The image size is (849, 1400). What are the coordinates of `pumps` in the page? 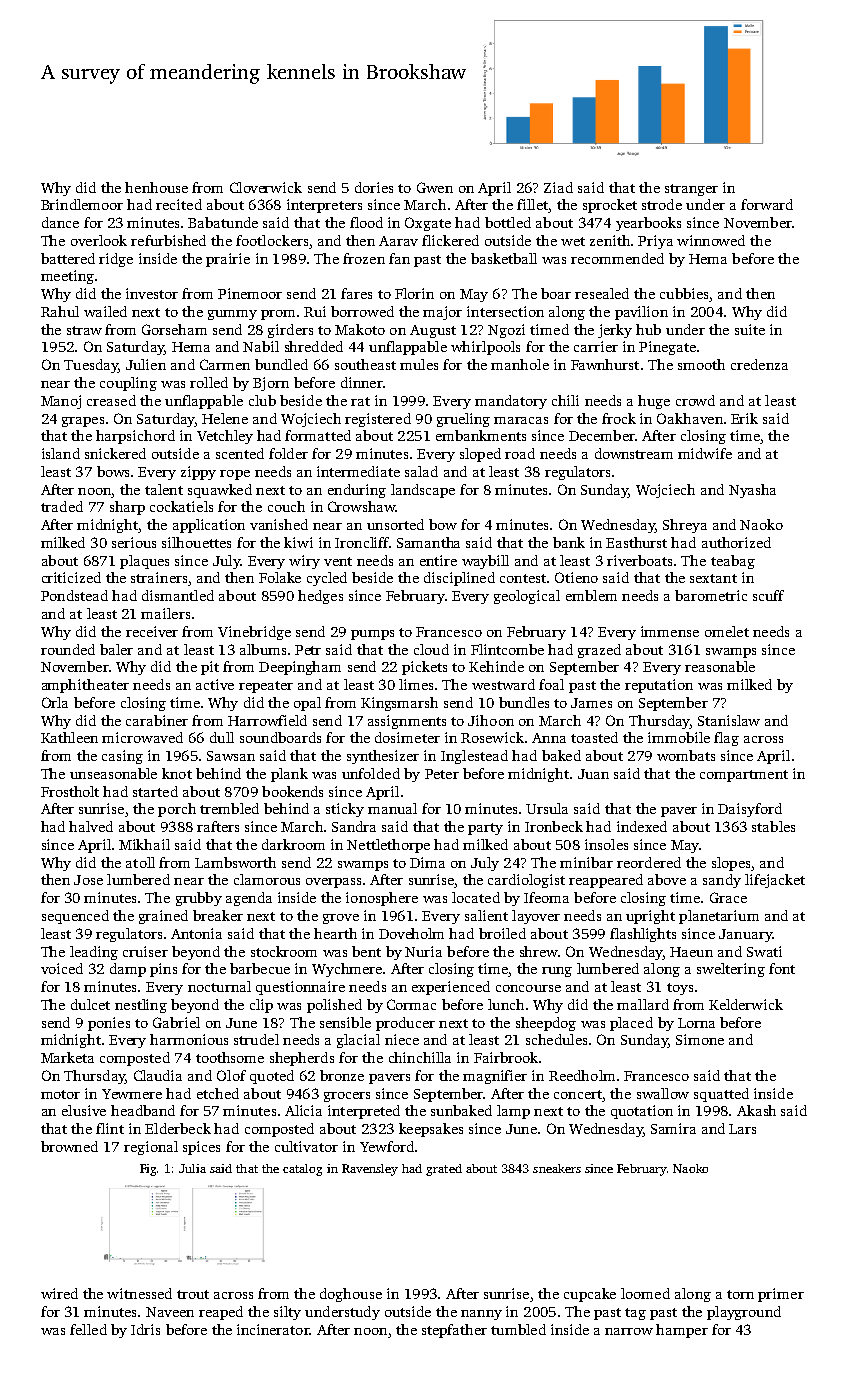 It's located at (372, 635).
